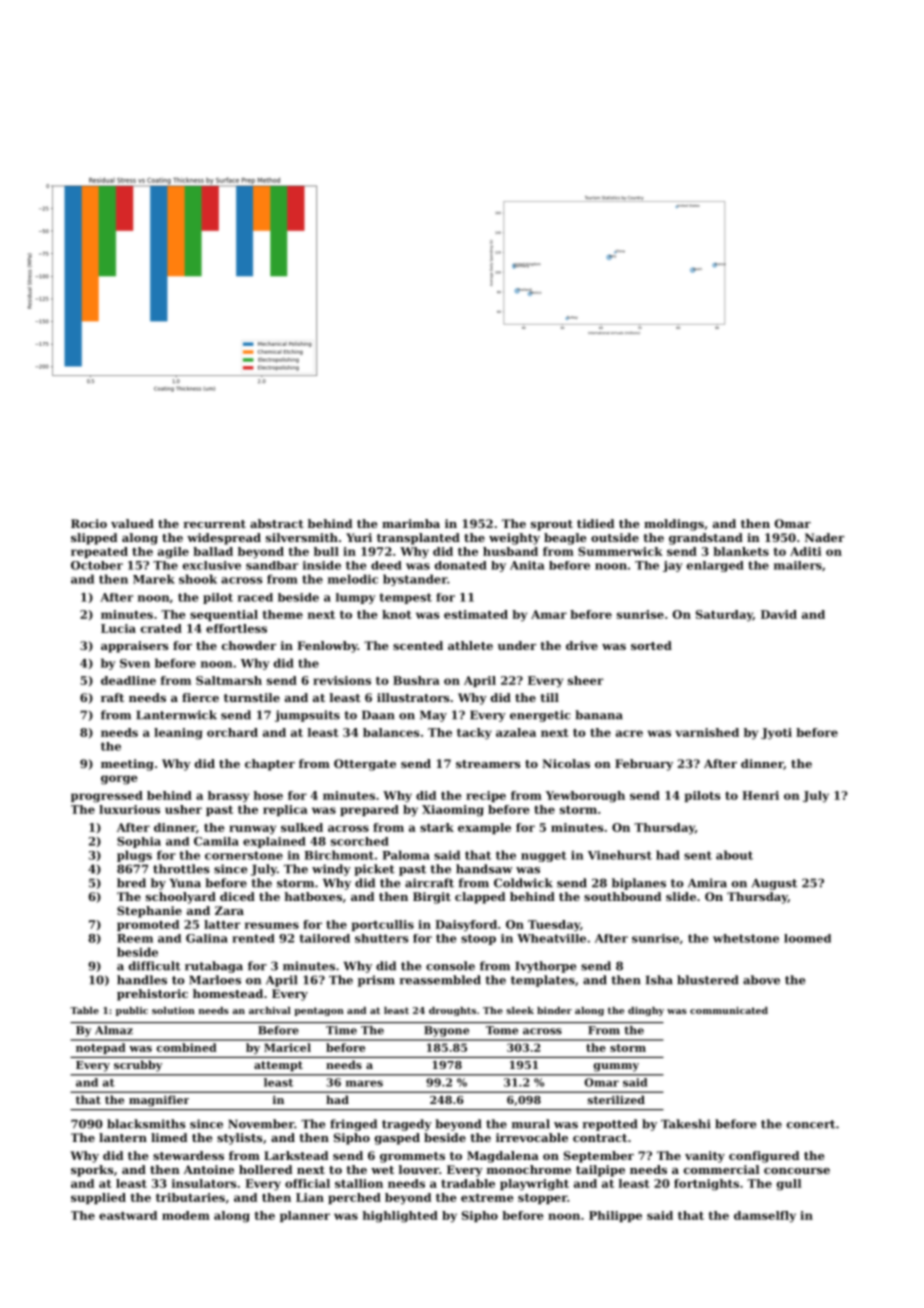 The height and width of the image is (1308, 924). What do you see at coordinates (339, 855) in the image?
I see `Birchmont` at bounding box center [339, 855].
